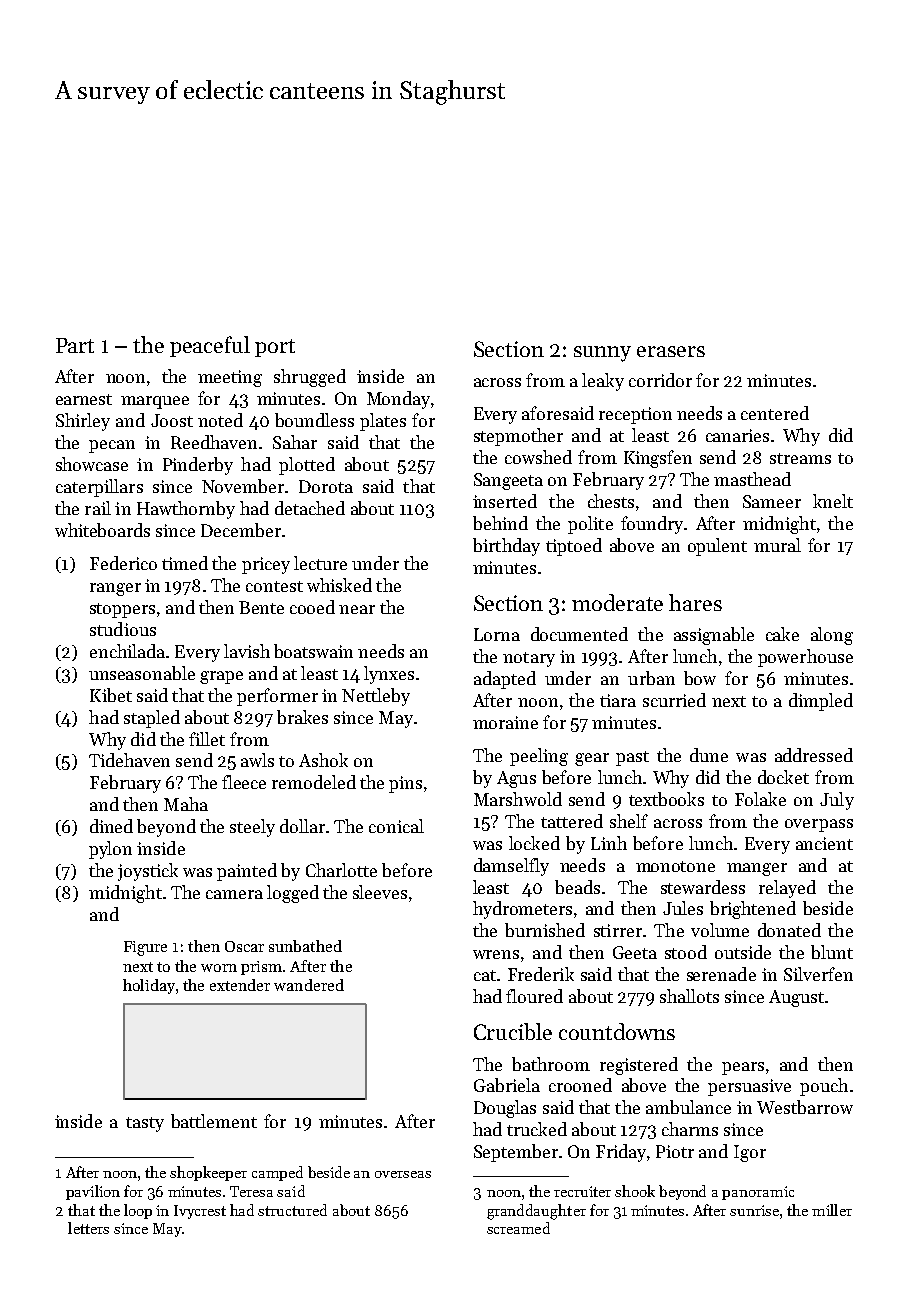  What do you see at coordinates (743, 1068) in the image?
I see `pears` at bounding box center [743, 1068].
